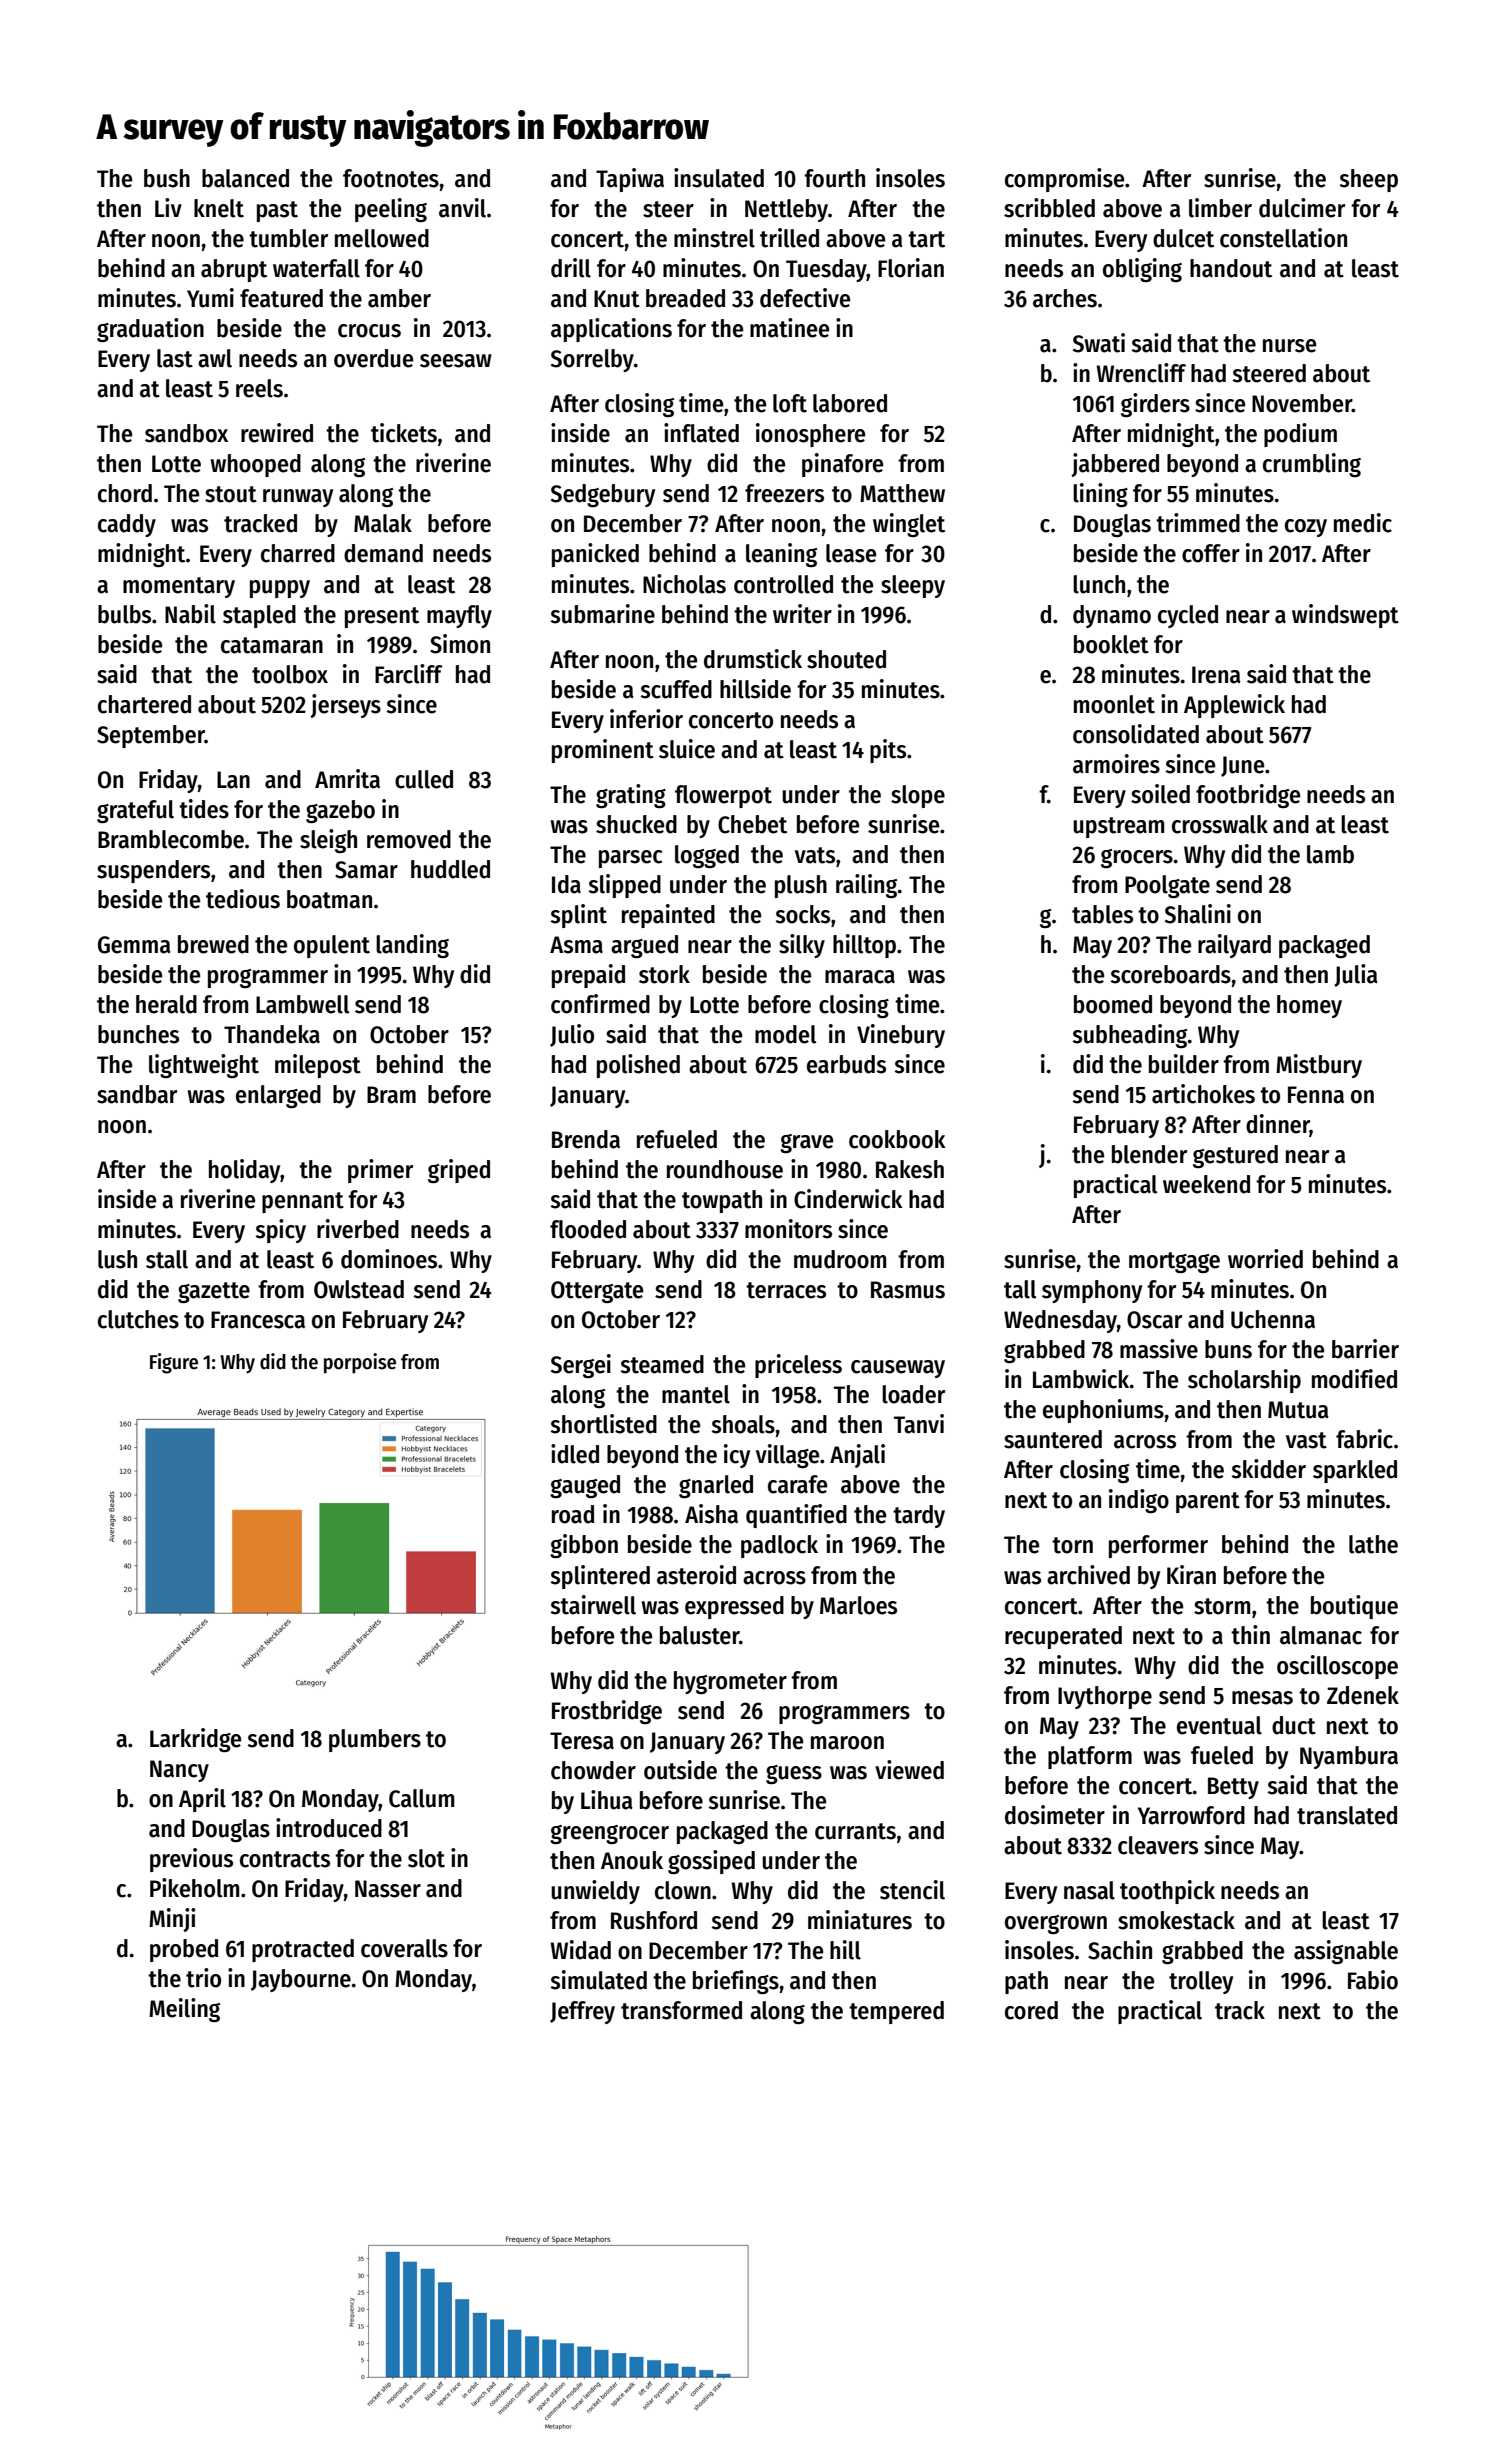  Describe the element at coordinates (150, 330) in the page. I see `graduation` at that location.
